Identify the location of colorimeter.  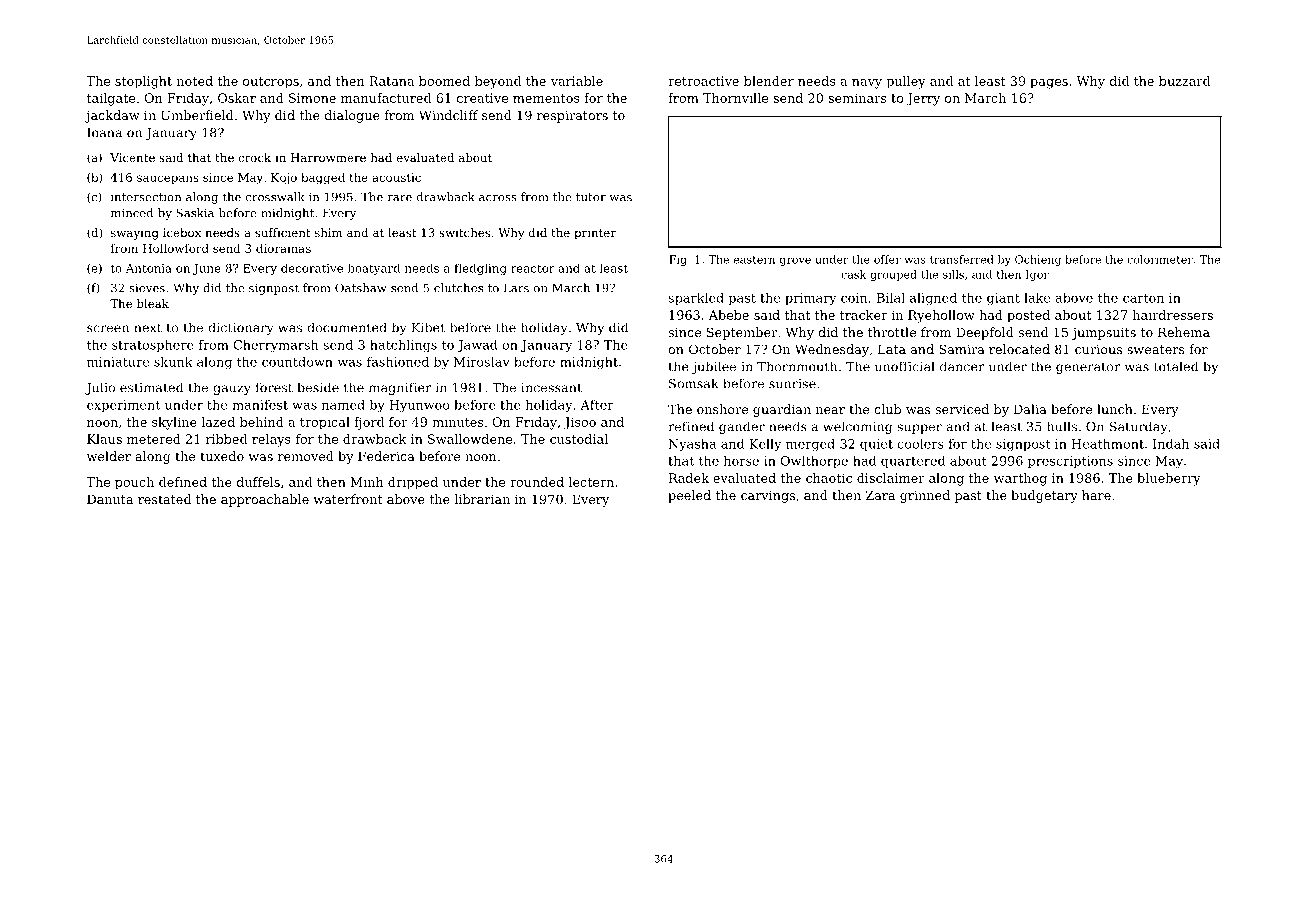
(1160, 259).
